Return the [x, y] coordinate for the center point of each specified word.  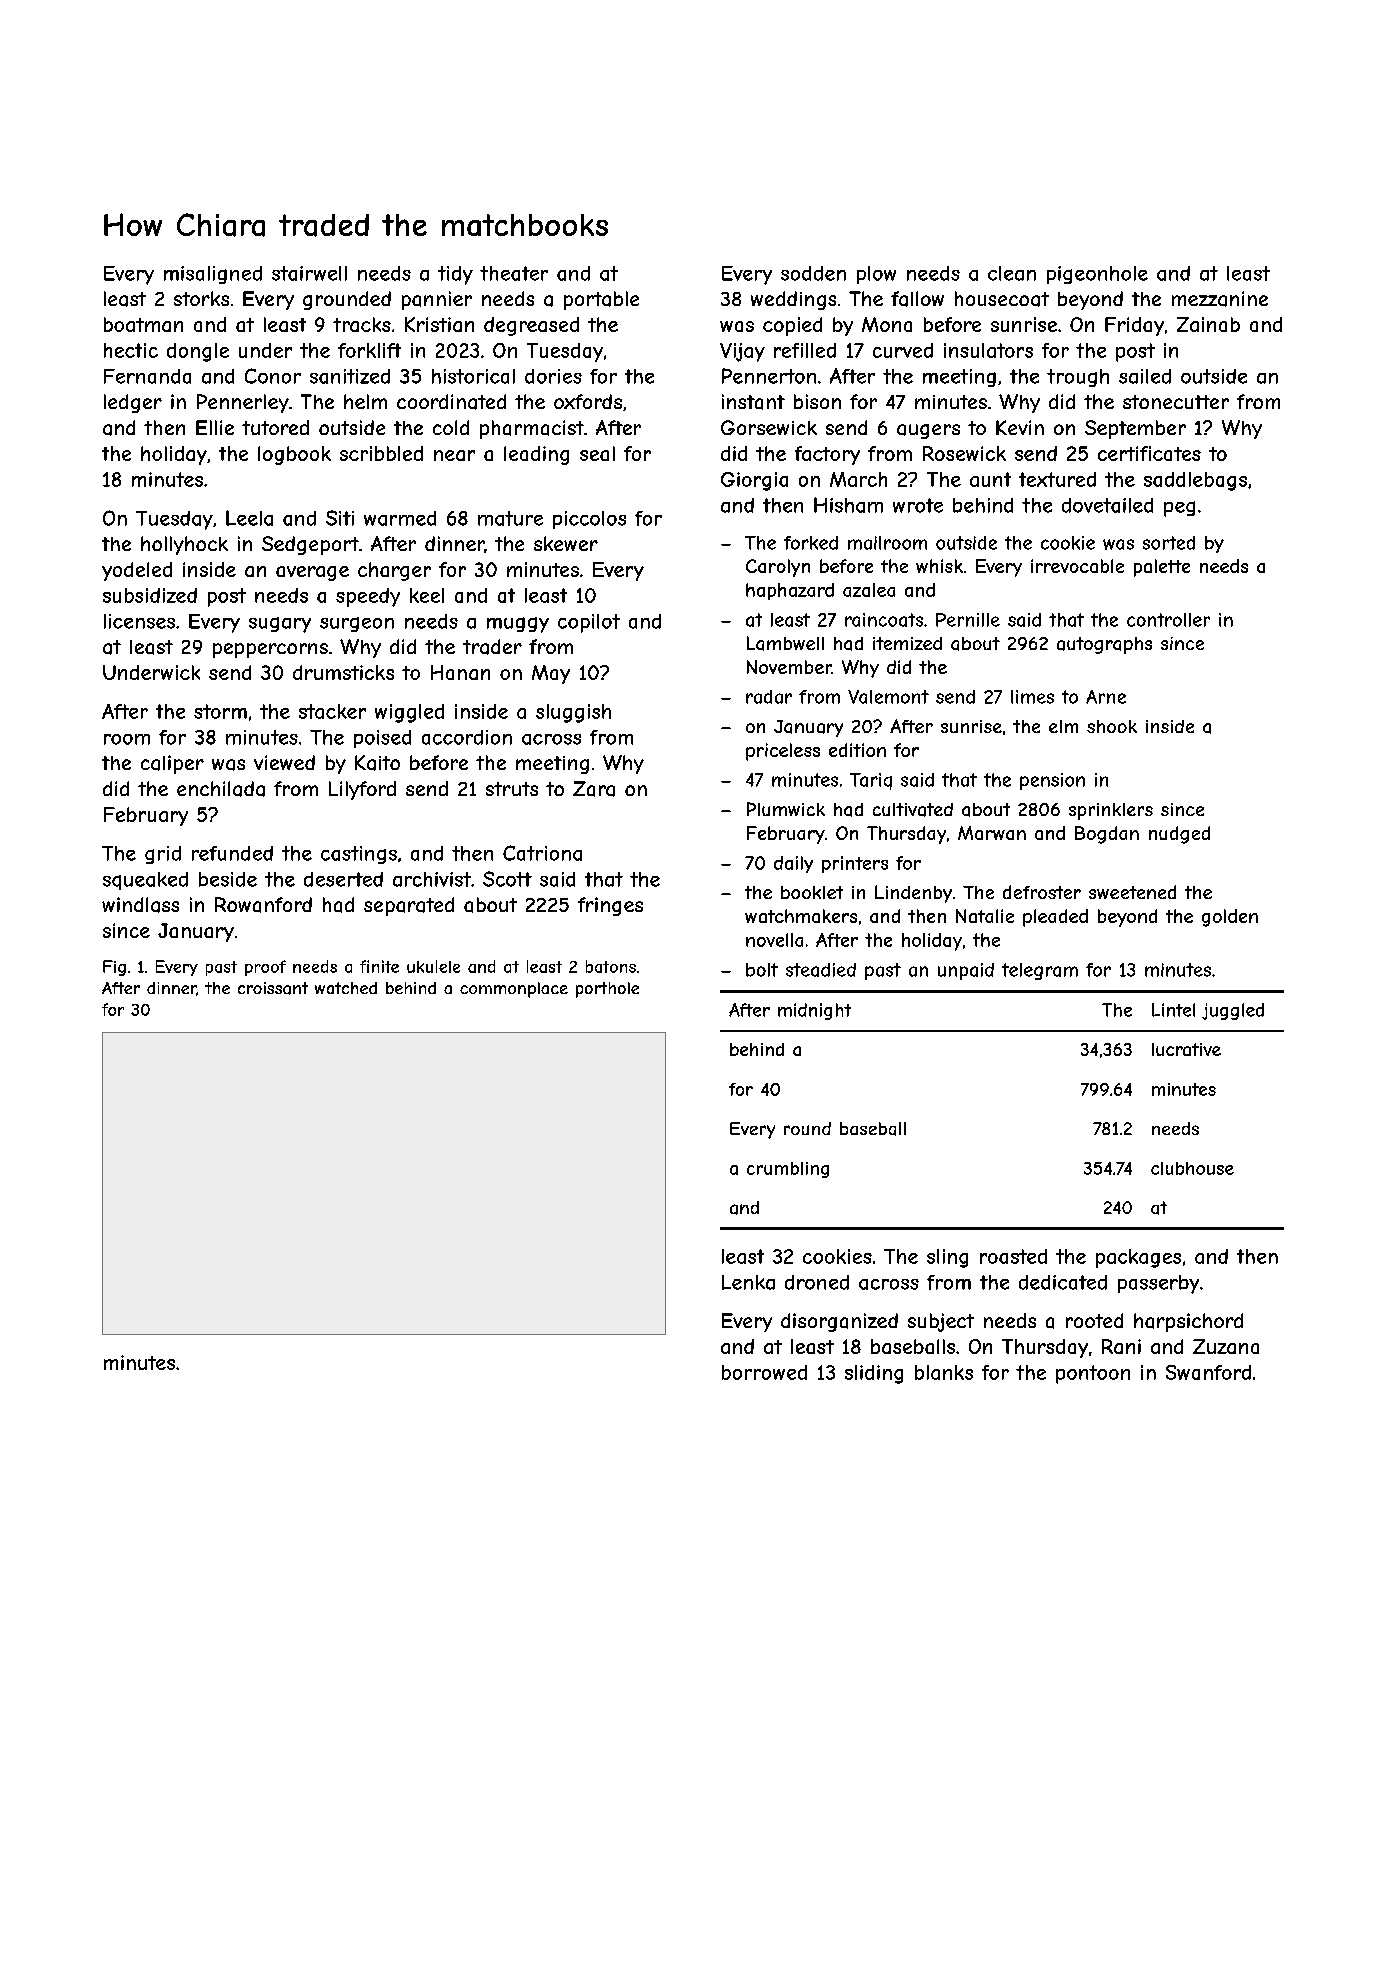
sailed [1145, 376]
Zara [594, 789]
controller [1168, 620]
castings [359, 855]
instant [753, 402]
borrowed [764, 1372]
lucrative [1186, 1049]
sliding [874, 1374]
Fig [114, 968]
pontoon [1093, 1374]
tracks [362, 324]
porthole [607, 990]
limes [1032, 697]
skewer [566, 543]
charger [394, 571]
